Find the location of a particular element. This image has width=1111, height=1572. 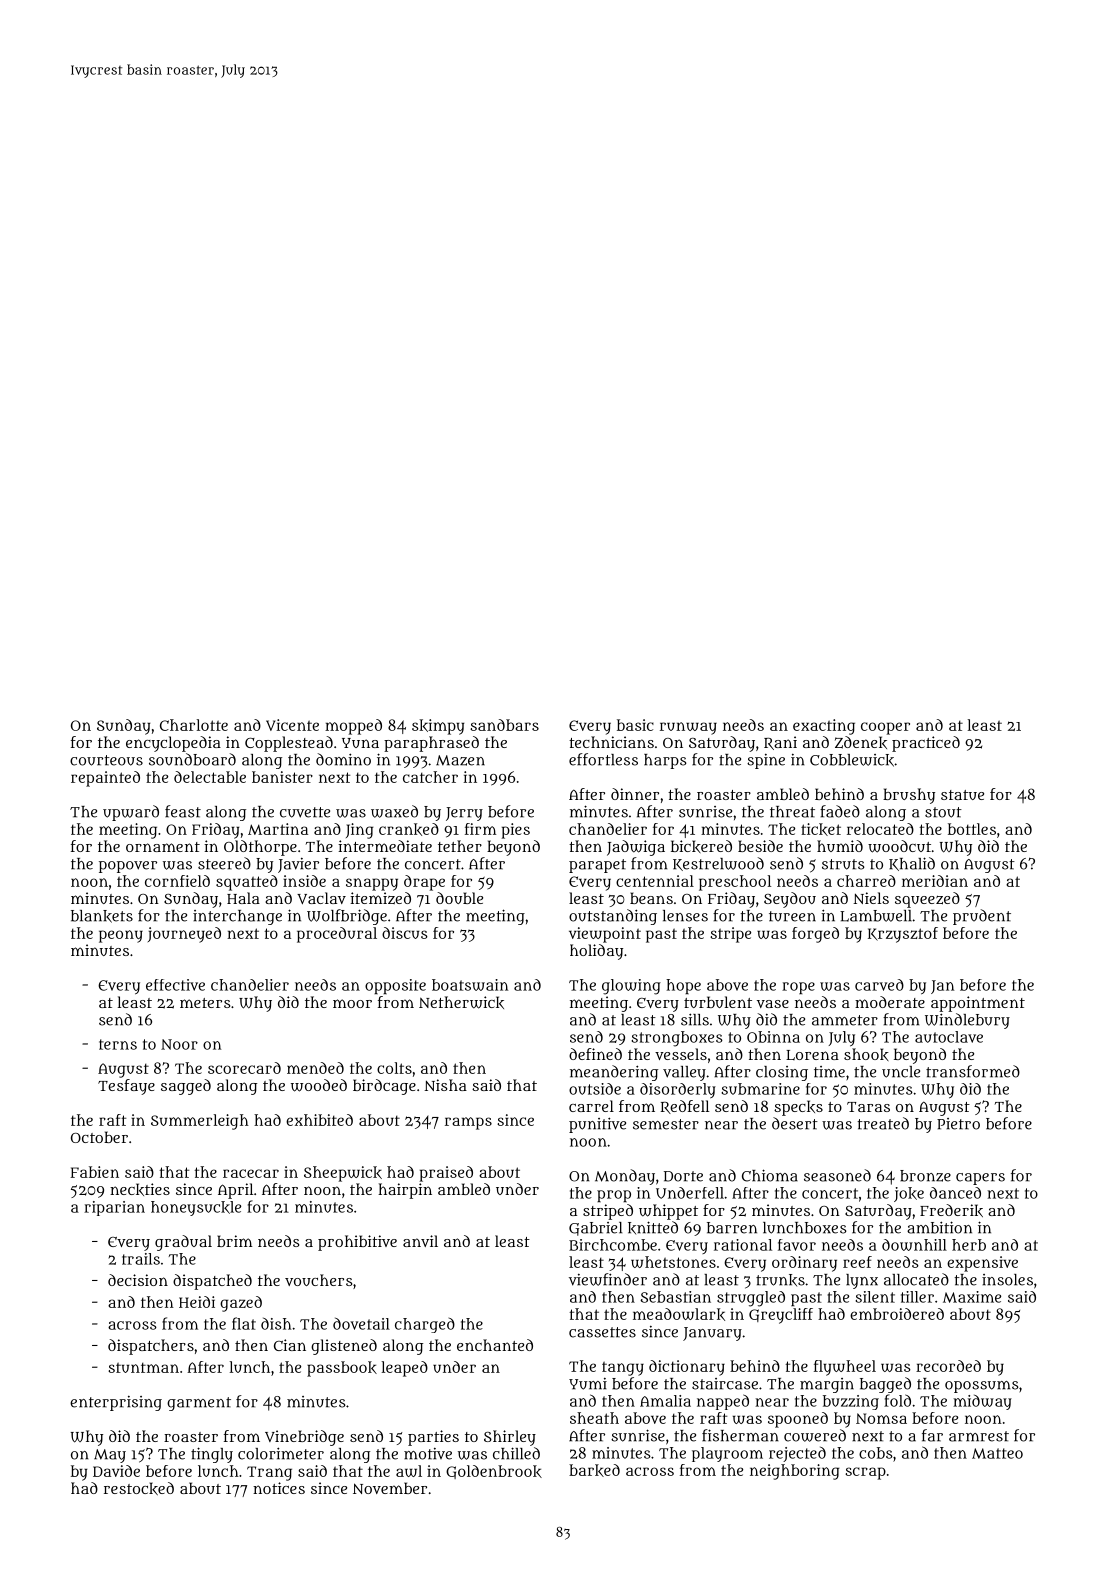

barked is located at coordinates (594, 1470).
